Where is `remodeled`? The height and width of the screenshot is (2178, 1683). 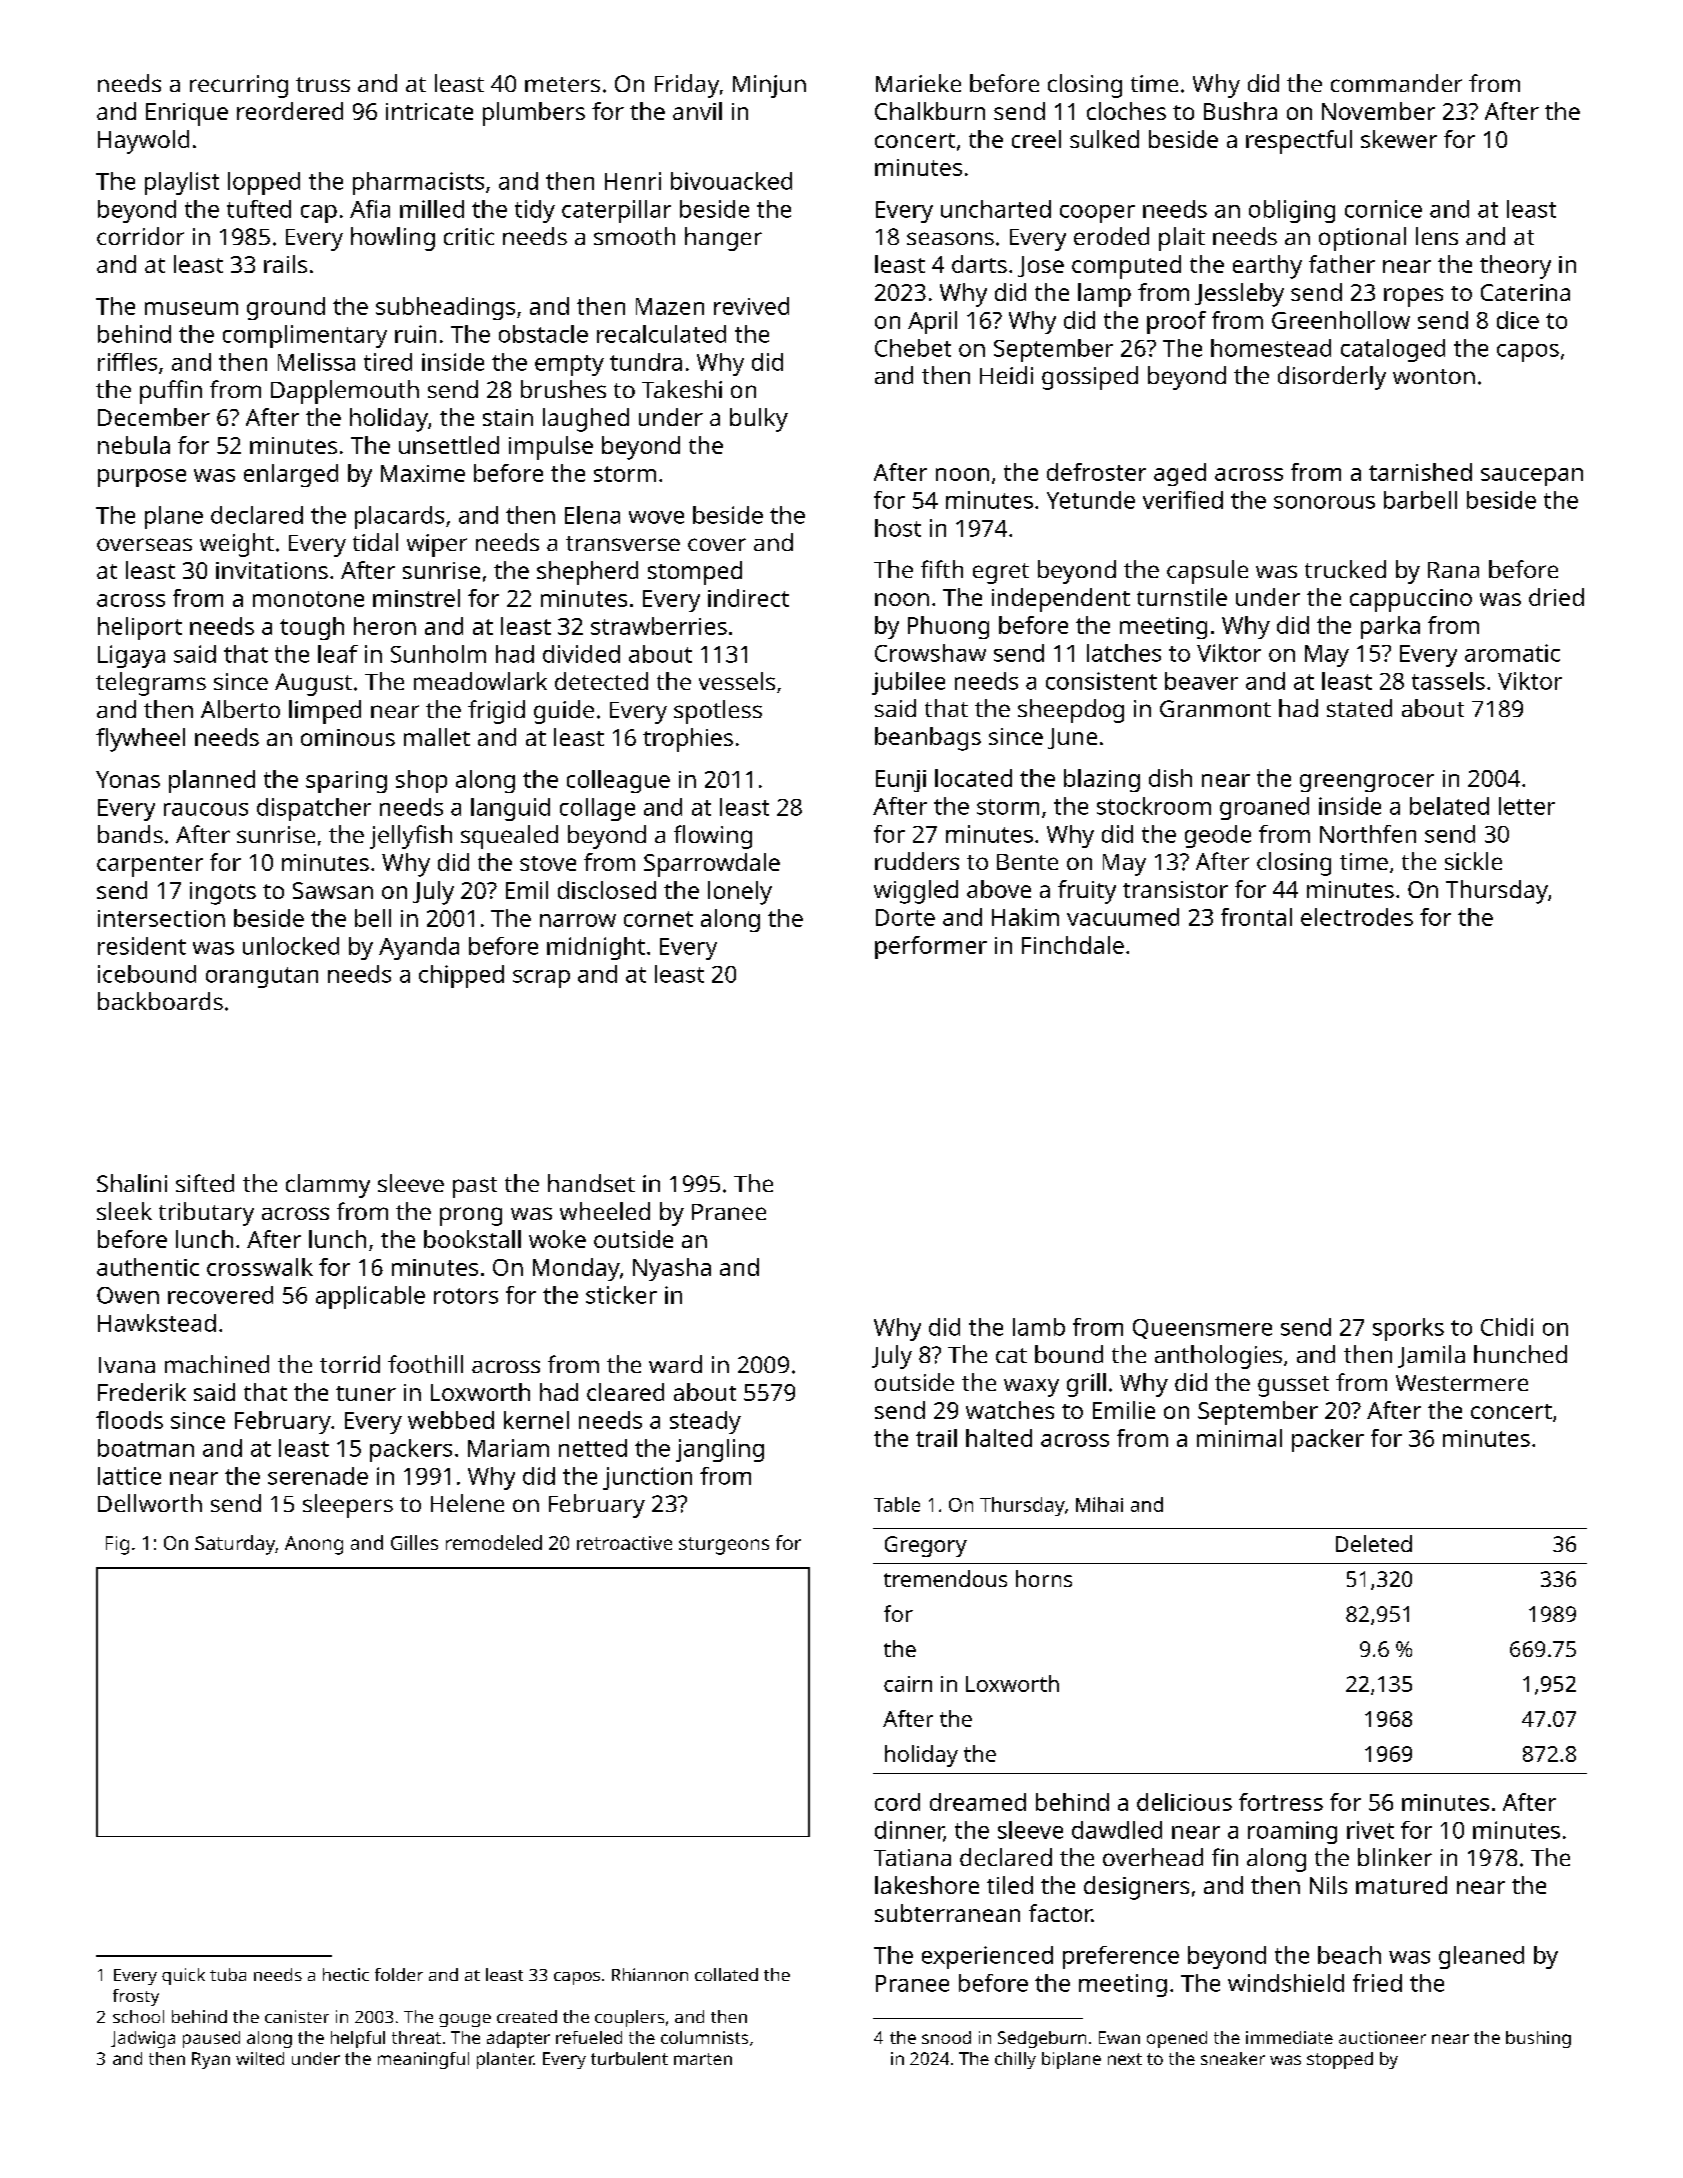 remodeled is located at coordinates (494, 1542).
